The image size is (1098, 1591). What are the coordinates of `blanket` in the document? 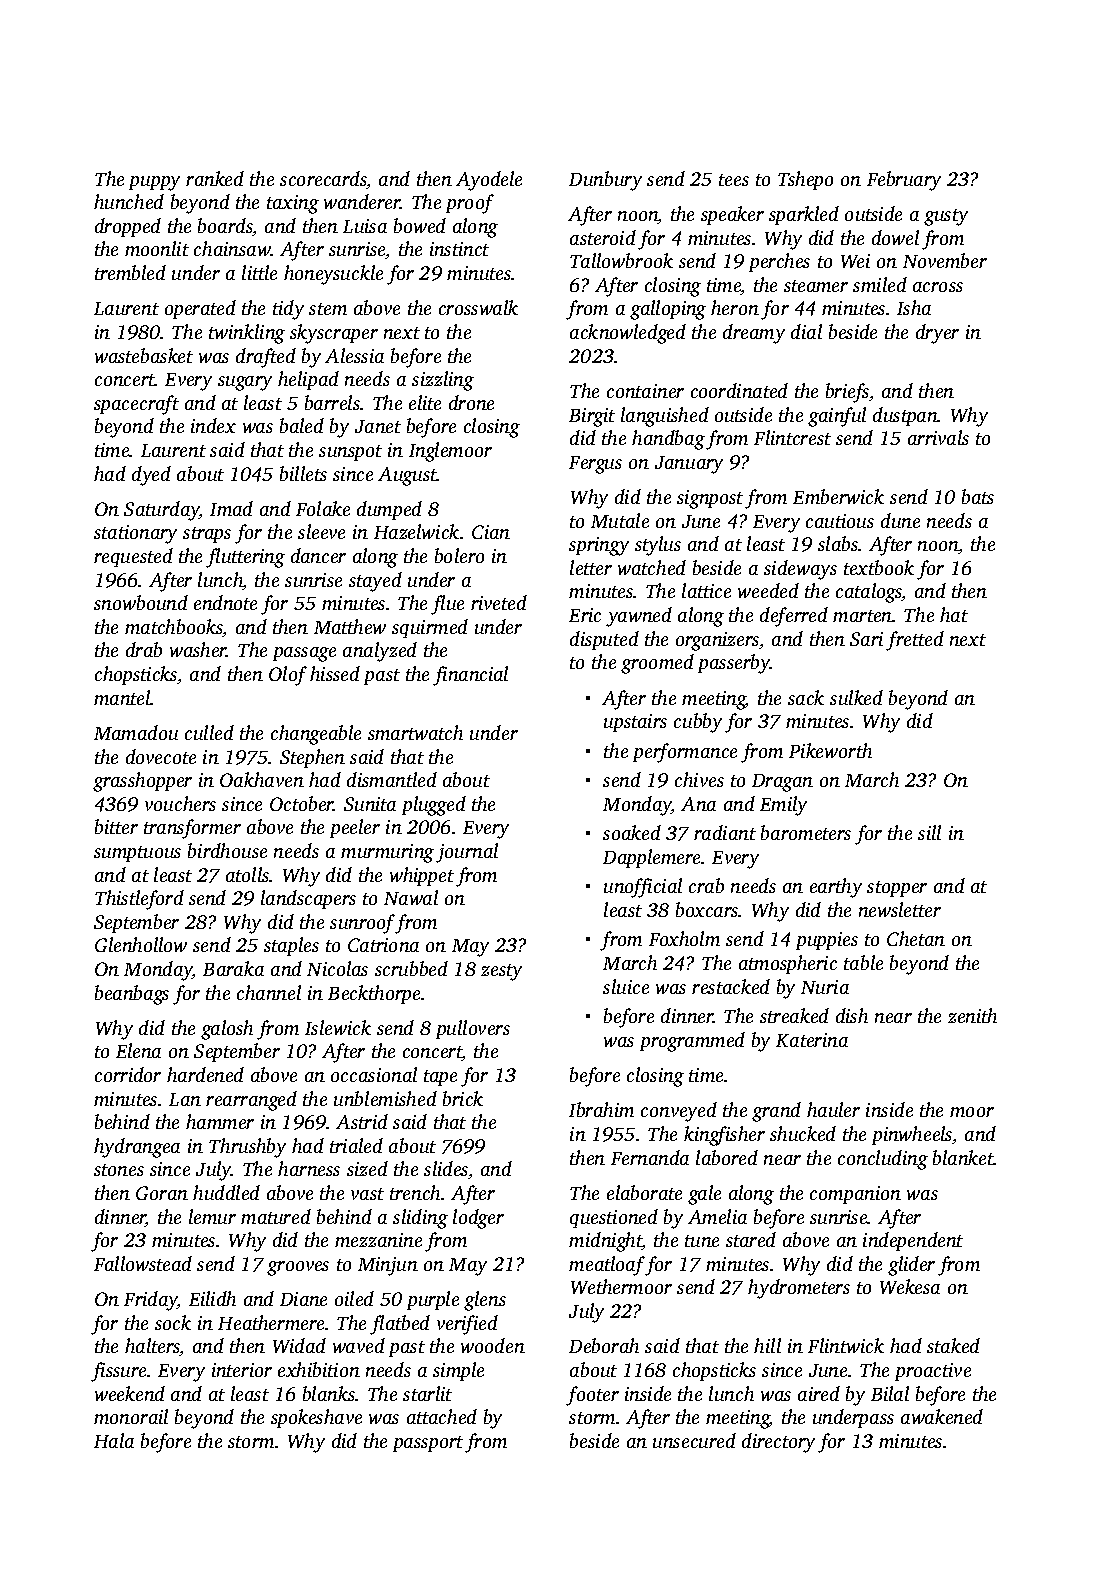 It's located at (963, 1157).
